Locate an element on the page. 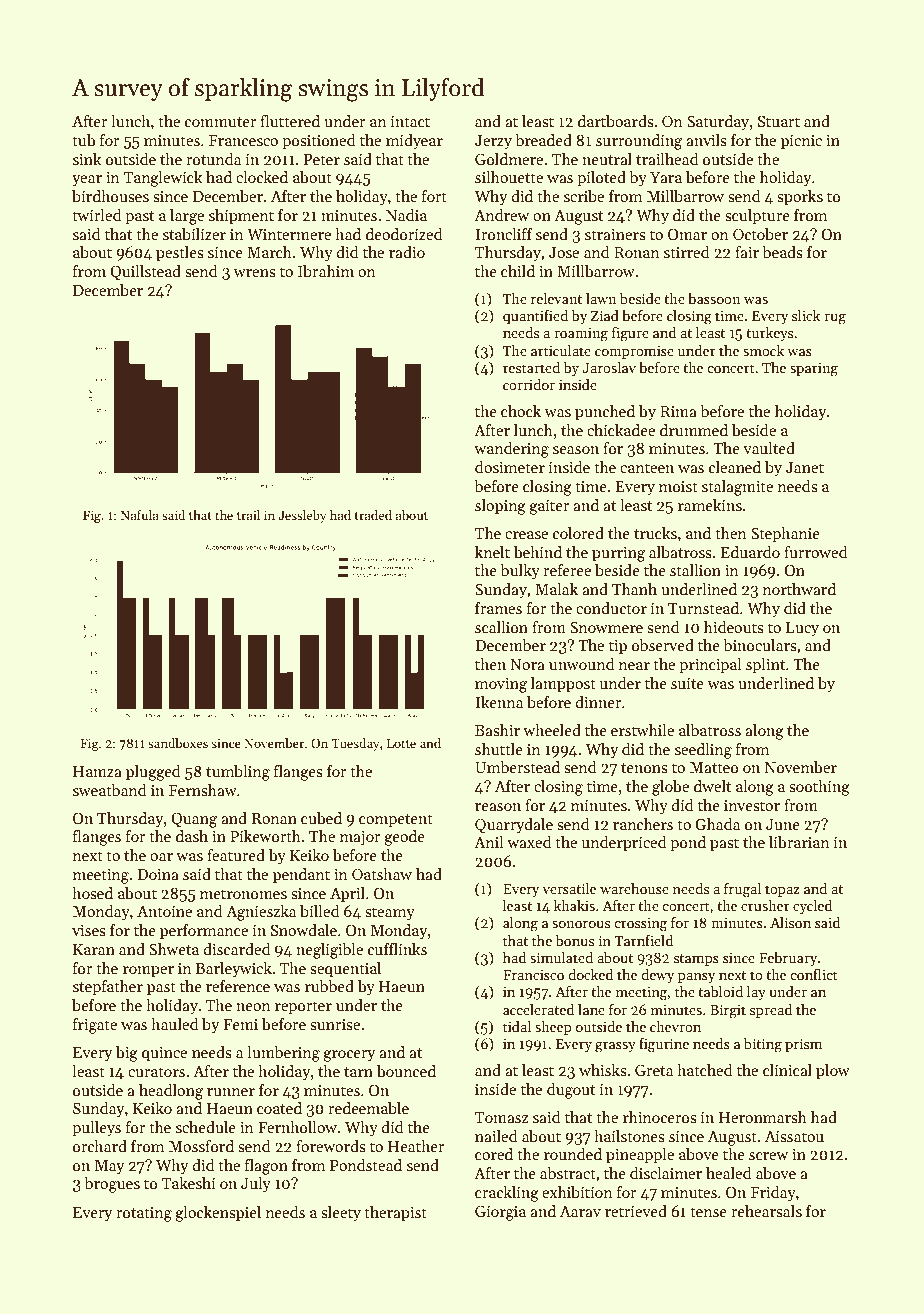 This page has width=924, height=1314. fluttered is located at coordinates (290, 121).
